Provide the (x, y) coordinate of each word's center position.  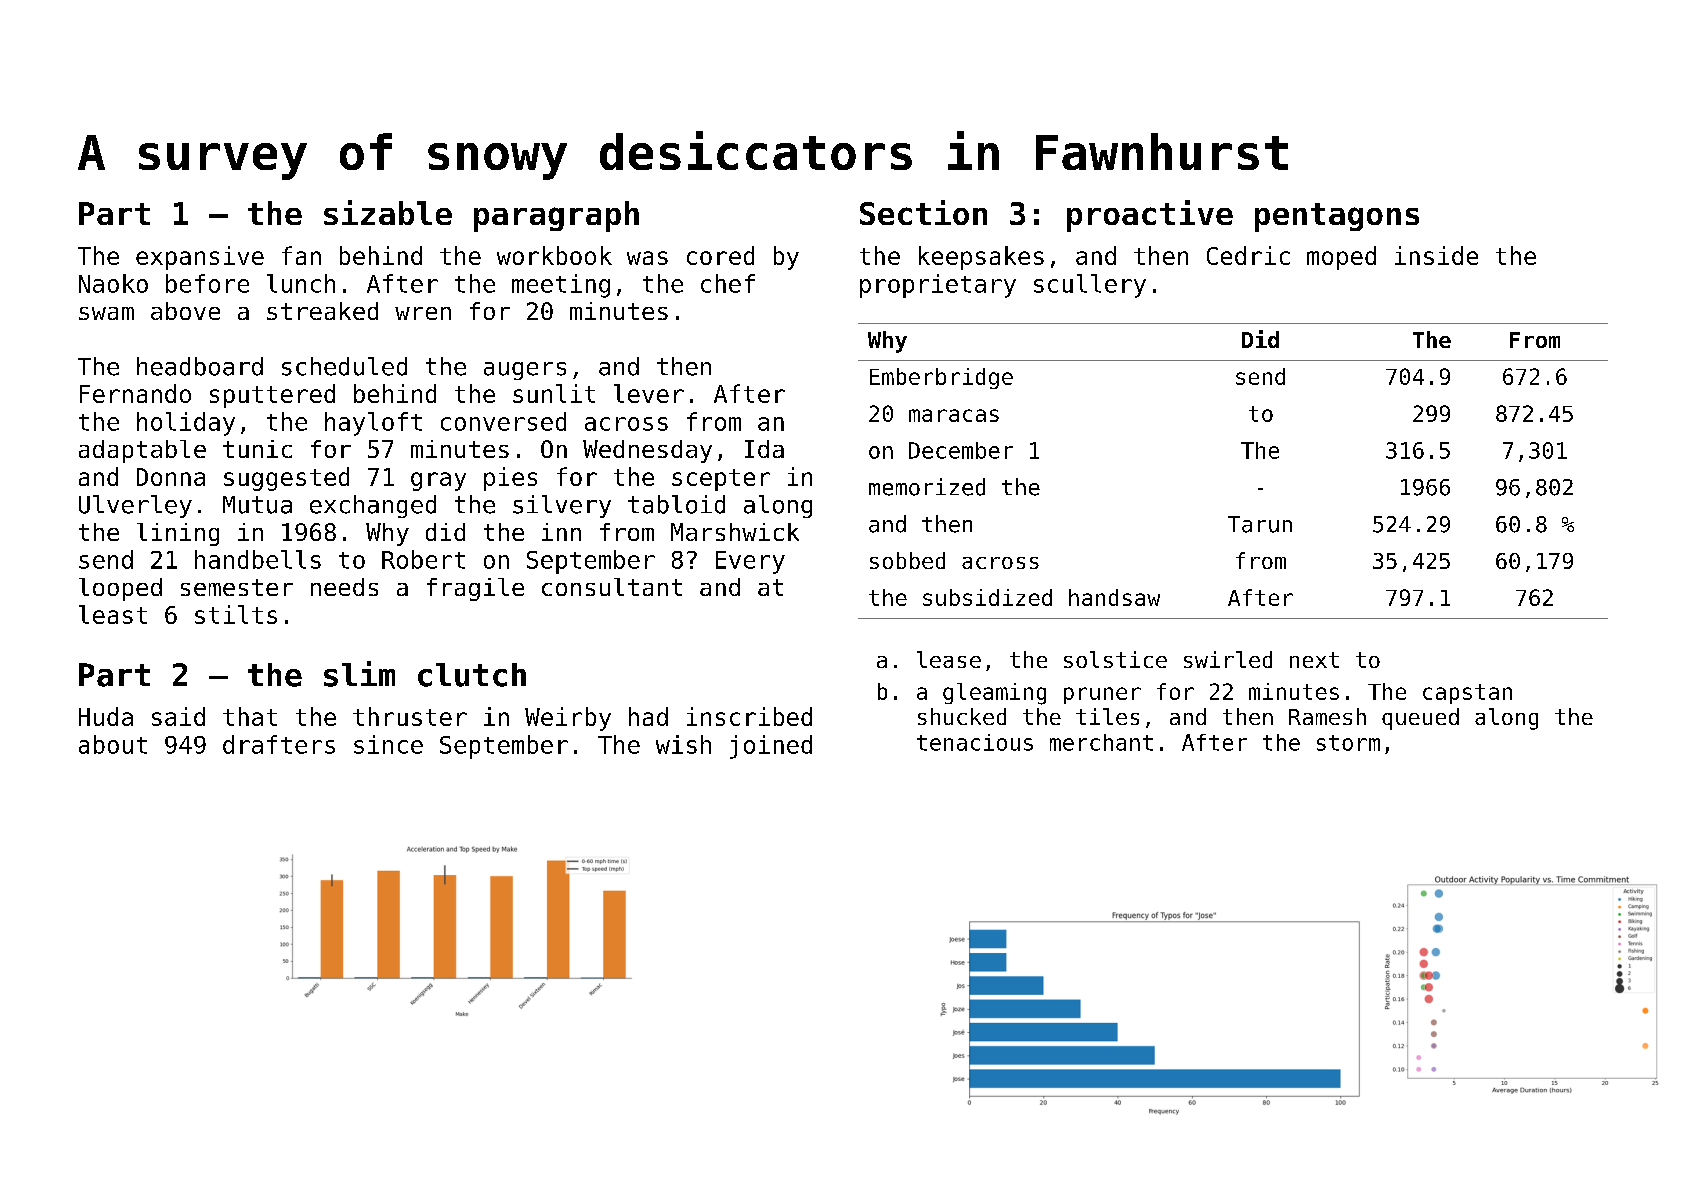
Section (923, 212)
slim (359, 674)
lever (649, 393)
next (1314, 660)
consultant (612, 587)
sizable (388, 212)
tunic (257, 449)
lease (949, 659)
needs (344, 587)
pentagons (1337, 217)
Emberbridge (941, 378)
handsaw (1114, 597)
